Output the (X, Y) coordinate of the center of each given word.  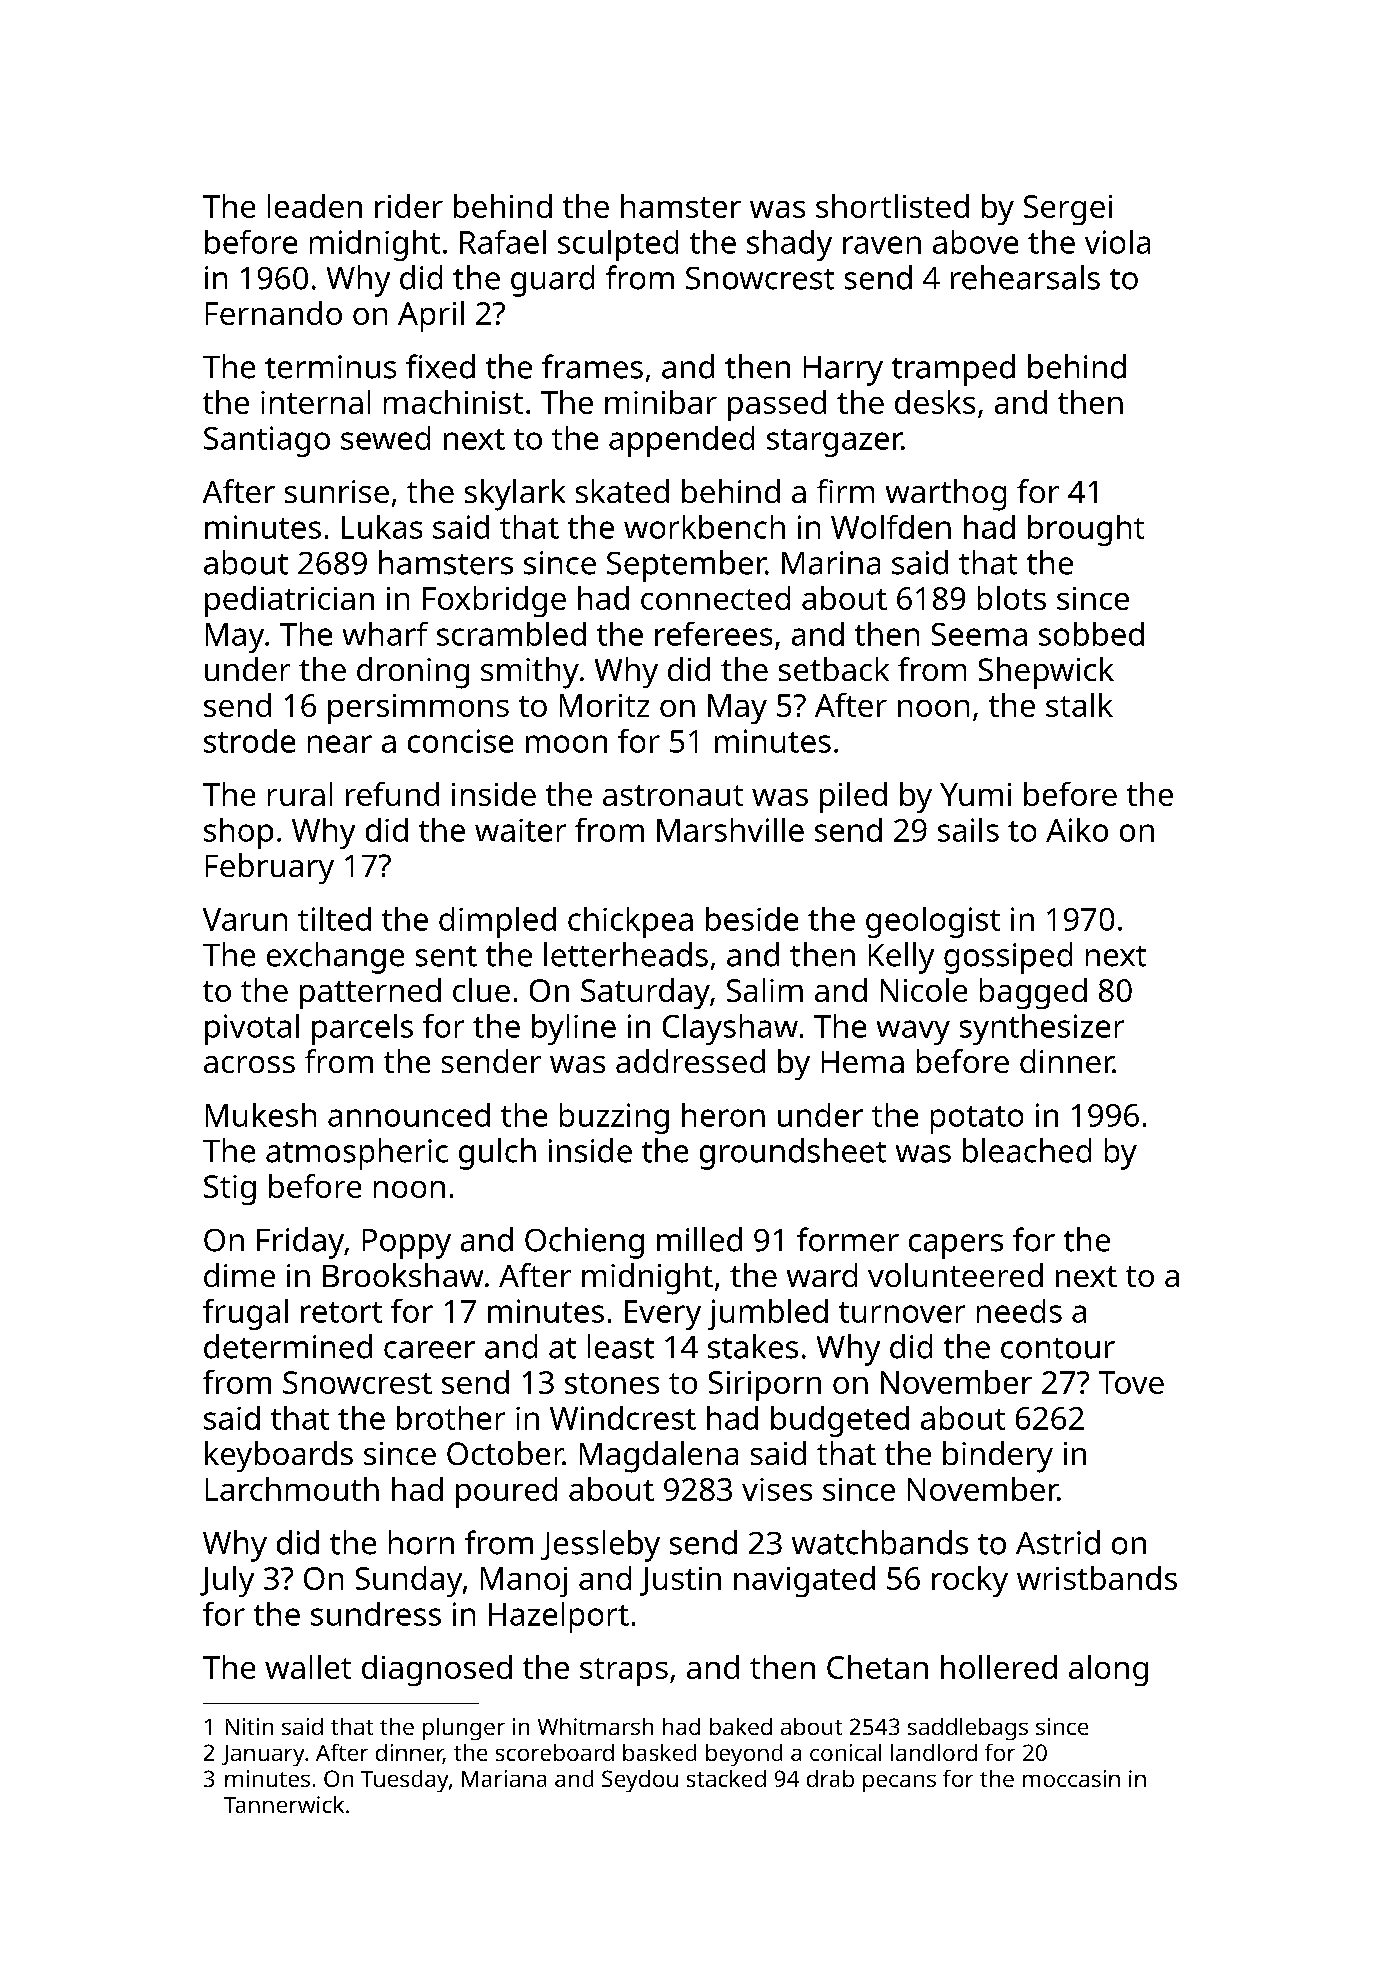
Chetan (877, 1667)
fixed (440, 366)
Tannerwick (284, 1804)
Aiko (1077, 830)
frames (592, 366)
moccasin (1071, 1778)
